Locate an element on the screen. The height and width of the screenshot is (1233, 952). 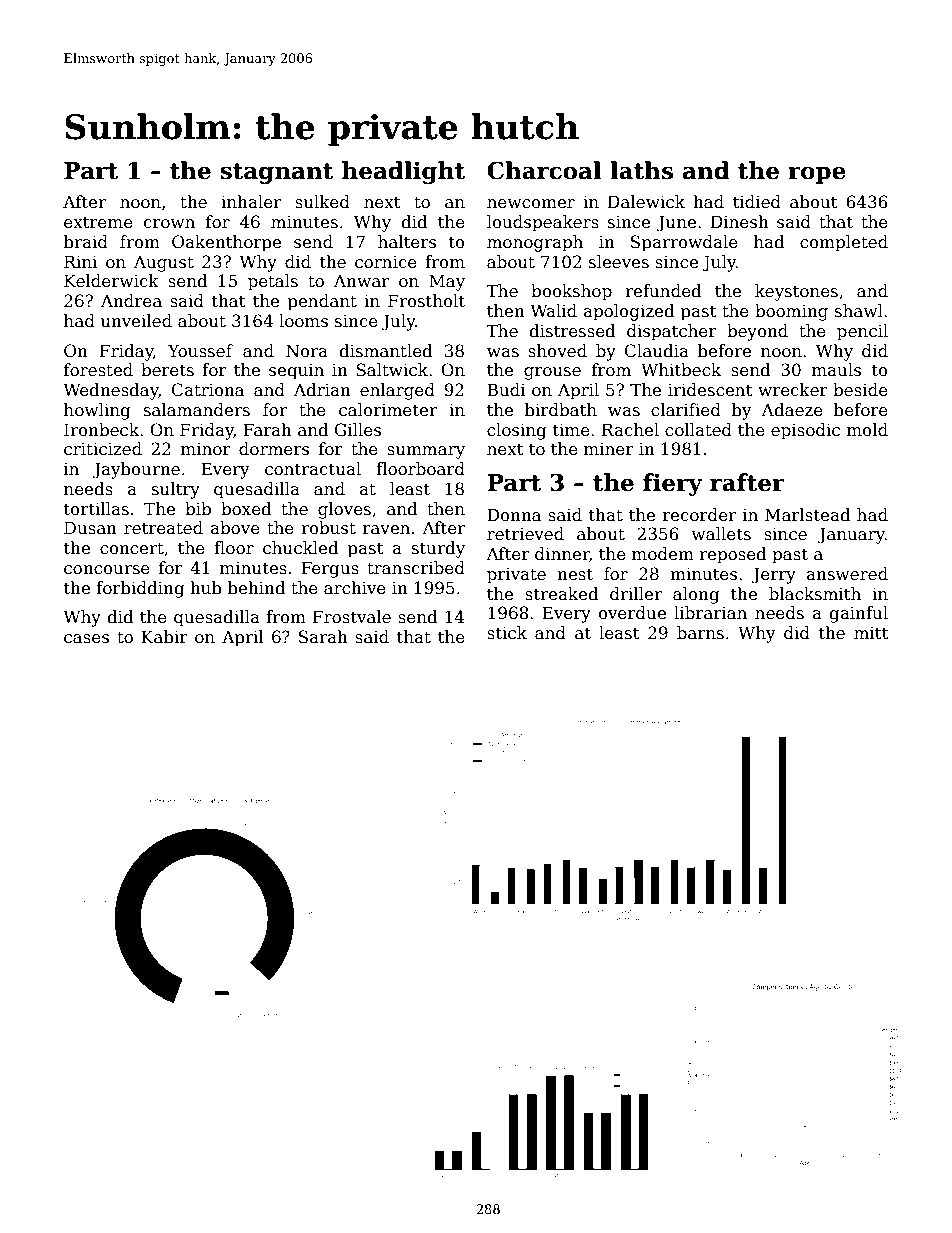
forbidding is located at coordinates (140, 589).
